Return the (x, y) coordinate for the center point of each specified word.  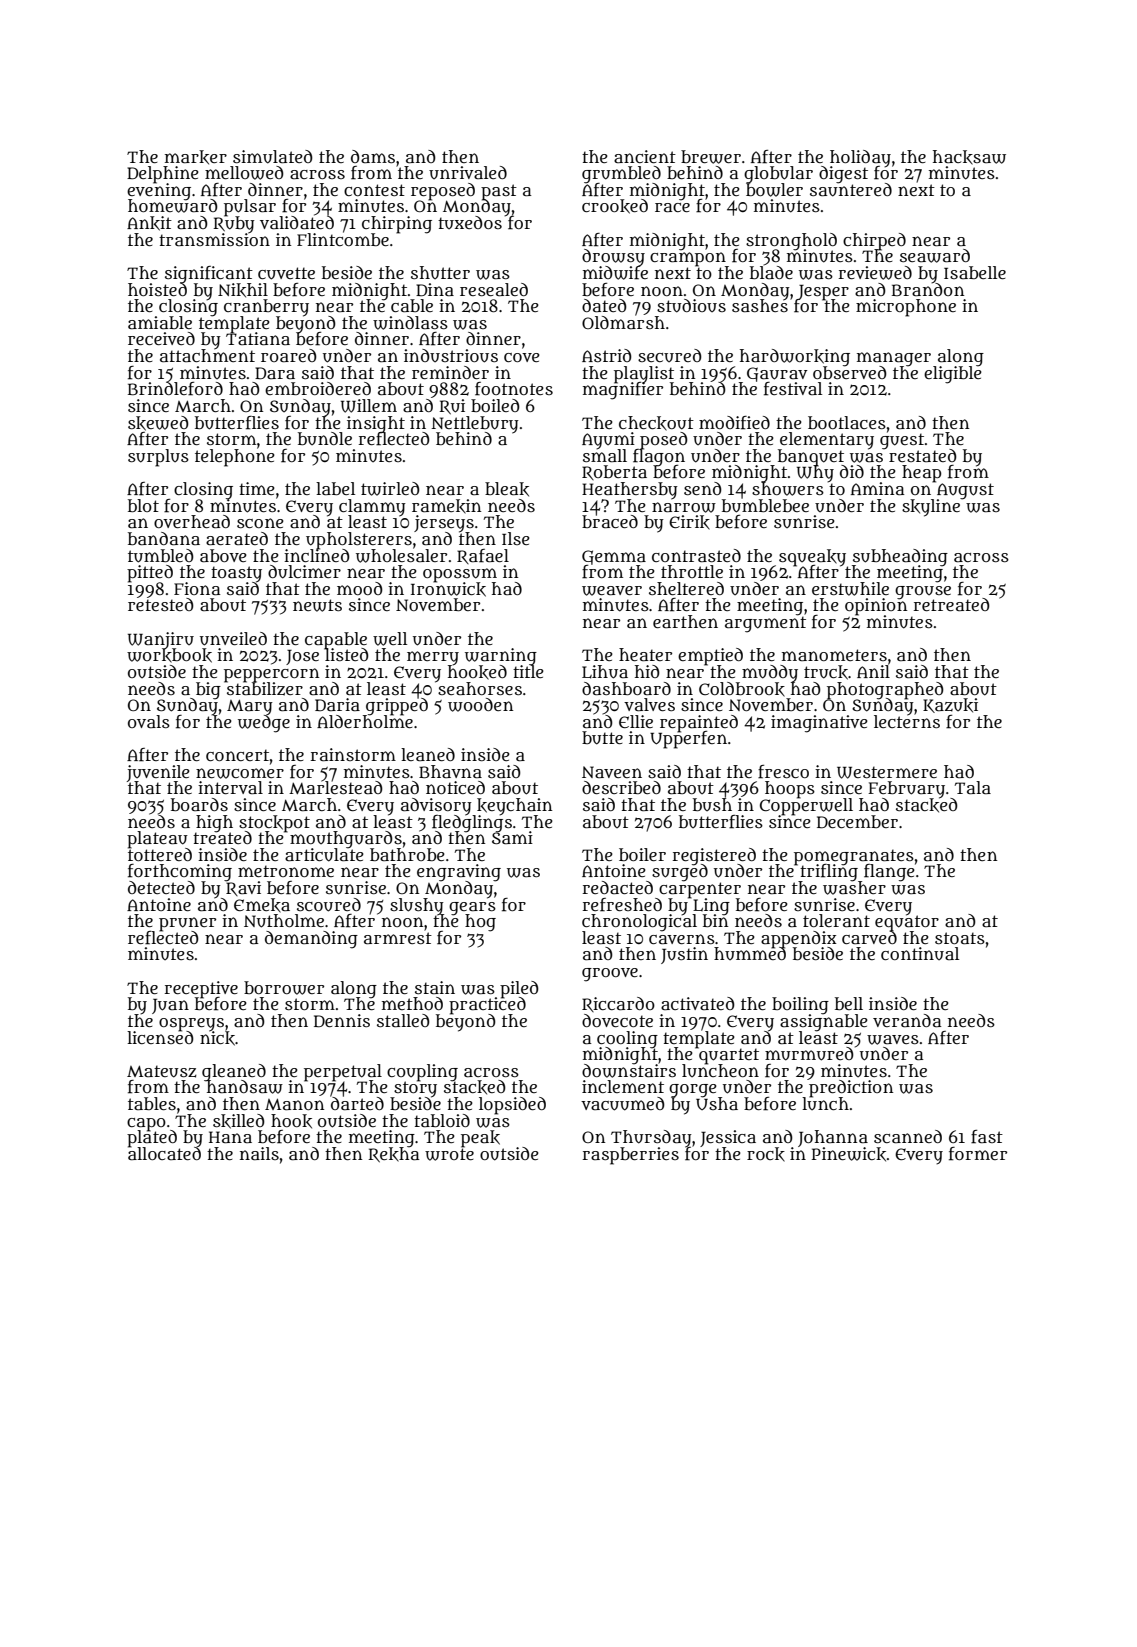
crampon (688, 259)
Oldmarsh (623, 323)
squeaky (812, 557)
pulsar (250, 208)
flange (889, 872)
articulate (324, 855)
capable (336, 640)
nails (259, 1154)
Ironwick (448, 589)
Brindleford (175, 389)
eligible (953, 375)
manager (894, 359)
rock (766, 1154)
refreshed (622, 905)
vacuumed (623, 1104)
